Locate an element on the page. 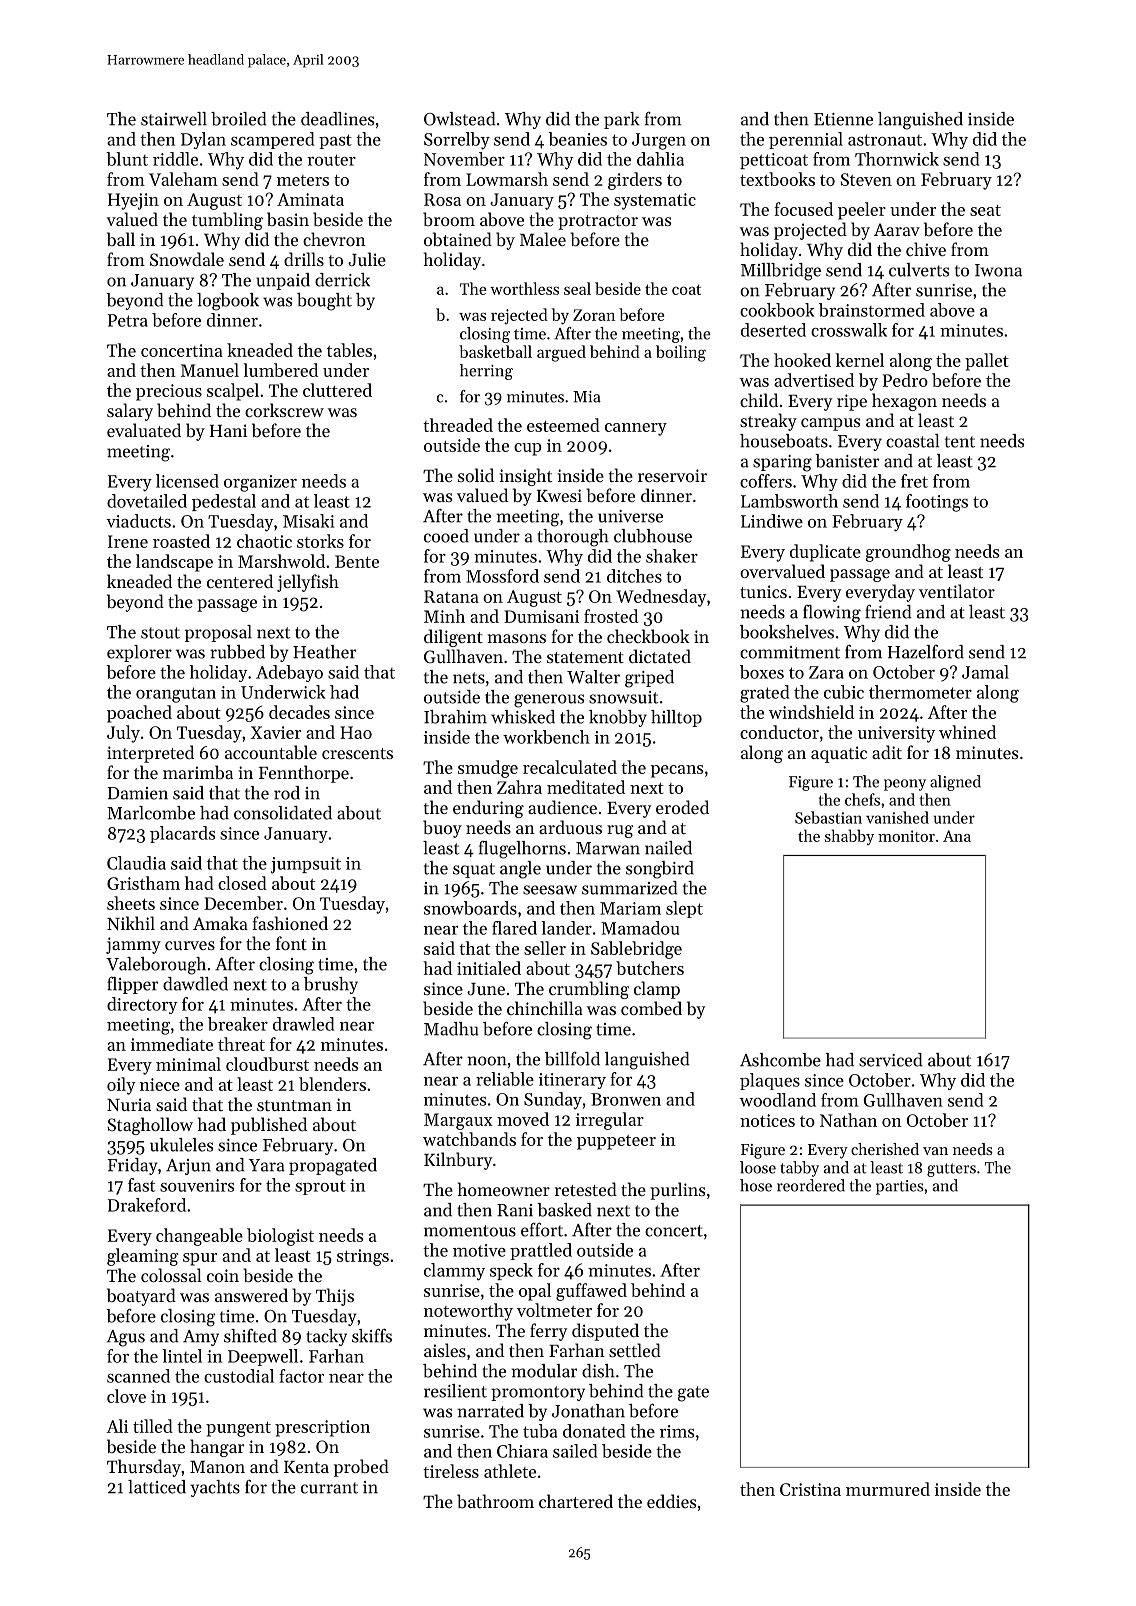 Image resolution: width=1136 pixels, height=1606 pixels. latticed is located at coordinates (157, 1487).
